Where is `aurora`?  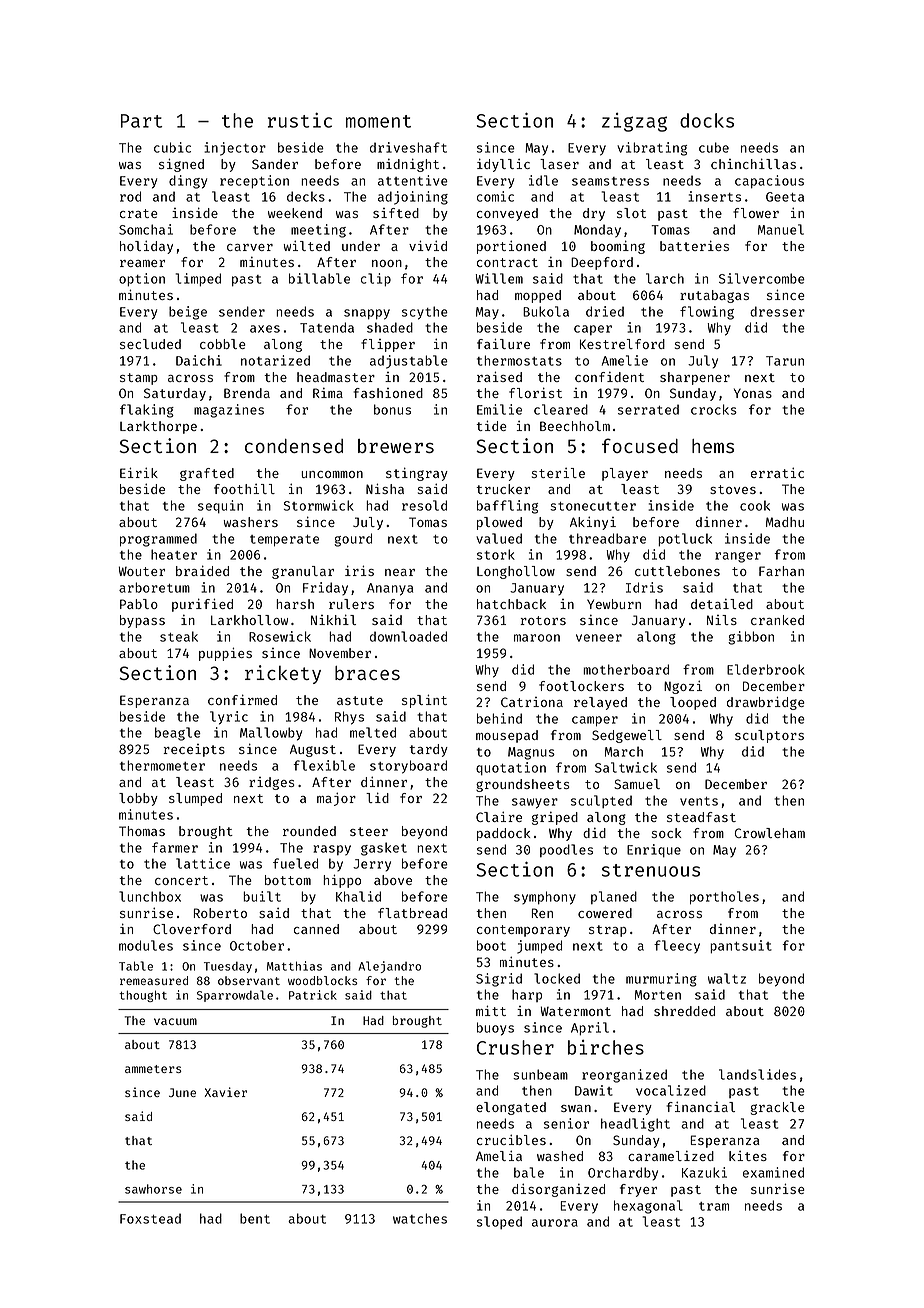
aurora is located at coordinates (555, 1223).
